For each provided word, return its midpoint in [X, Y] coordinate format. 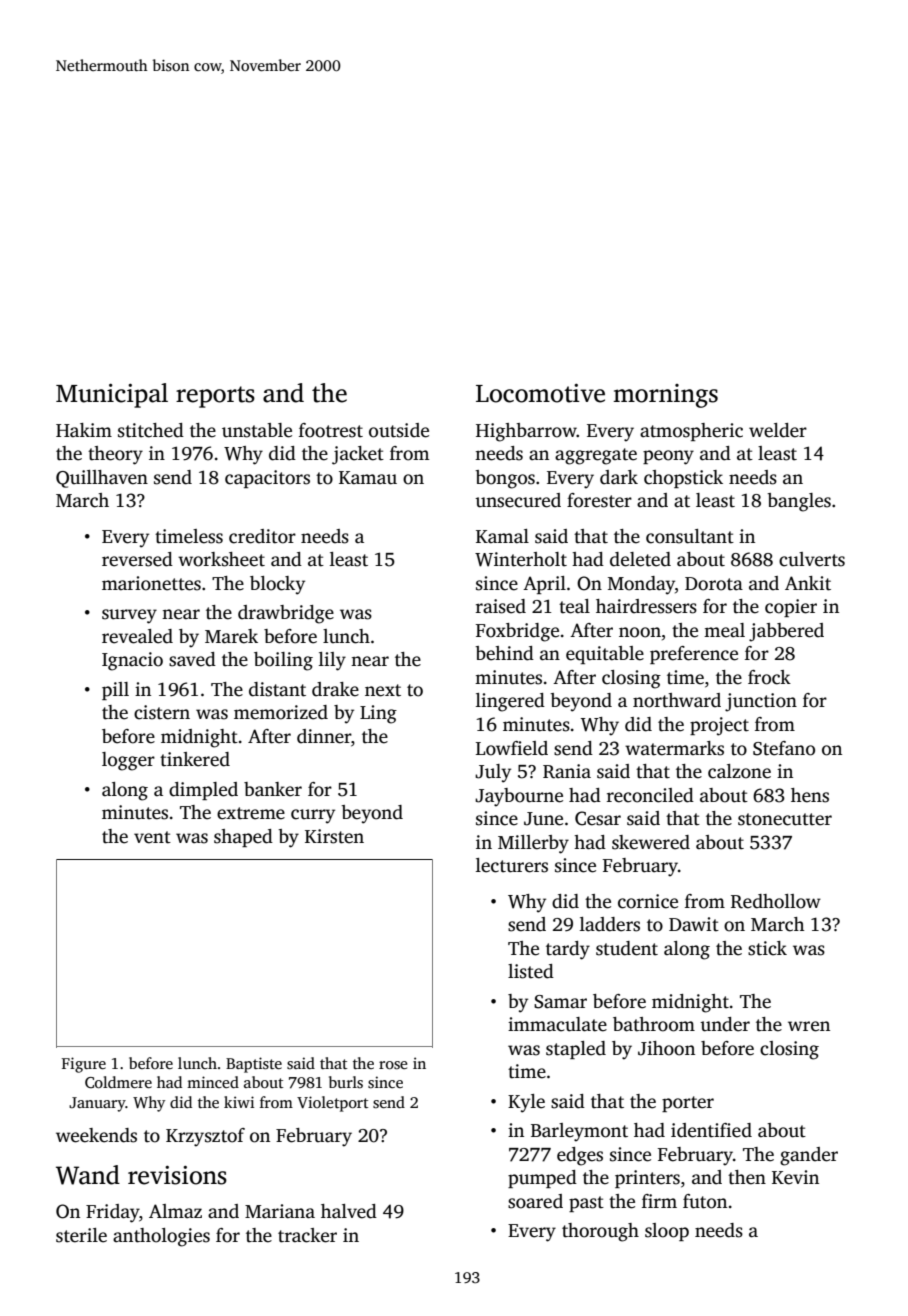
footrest [331, 430]
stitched [151, 430]
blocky [277, 585]
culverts [812, 559]
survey [129, 616]
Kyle [526, 1103]
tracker [307, 1235]
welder [778, 430]
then [747, 1177]
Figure [84, 1065]
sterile [81, 1235]
